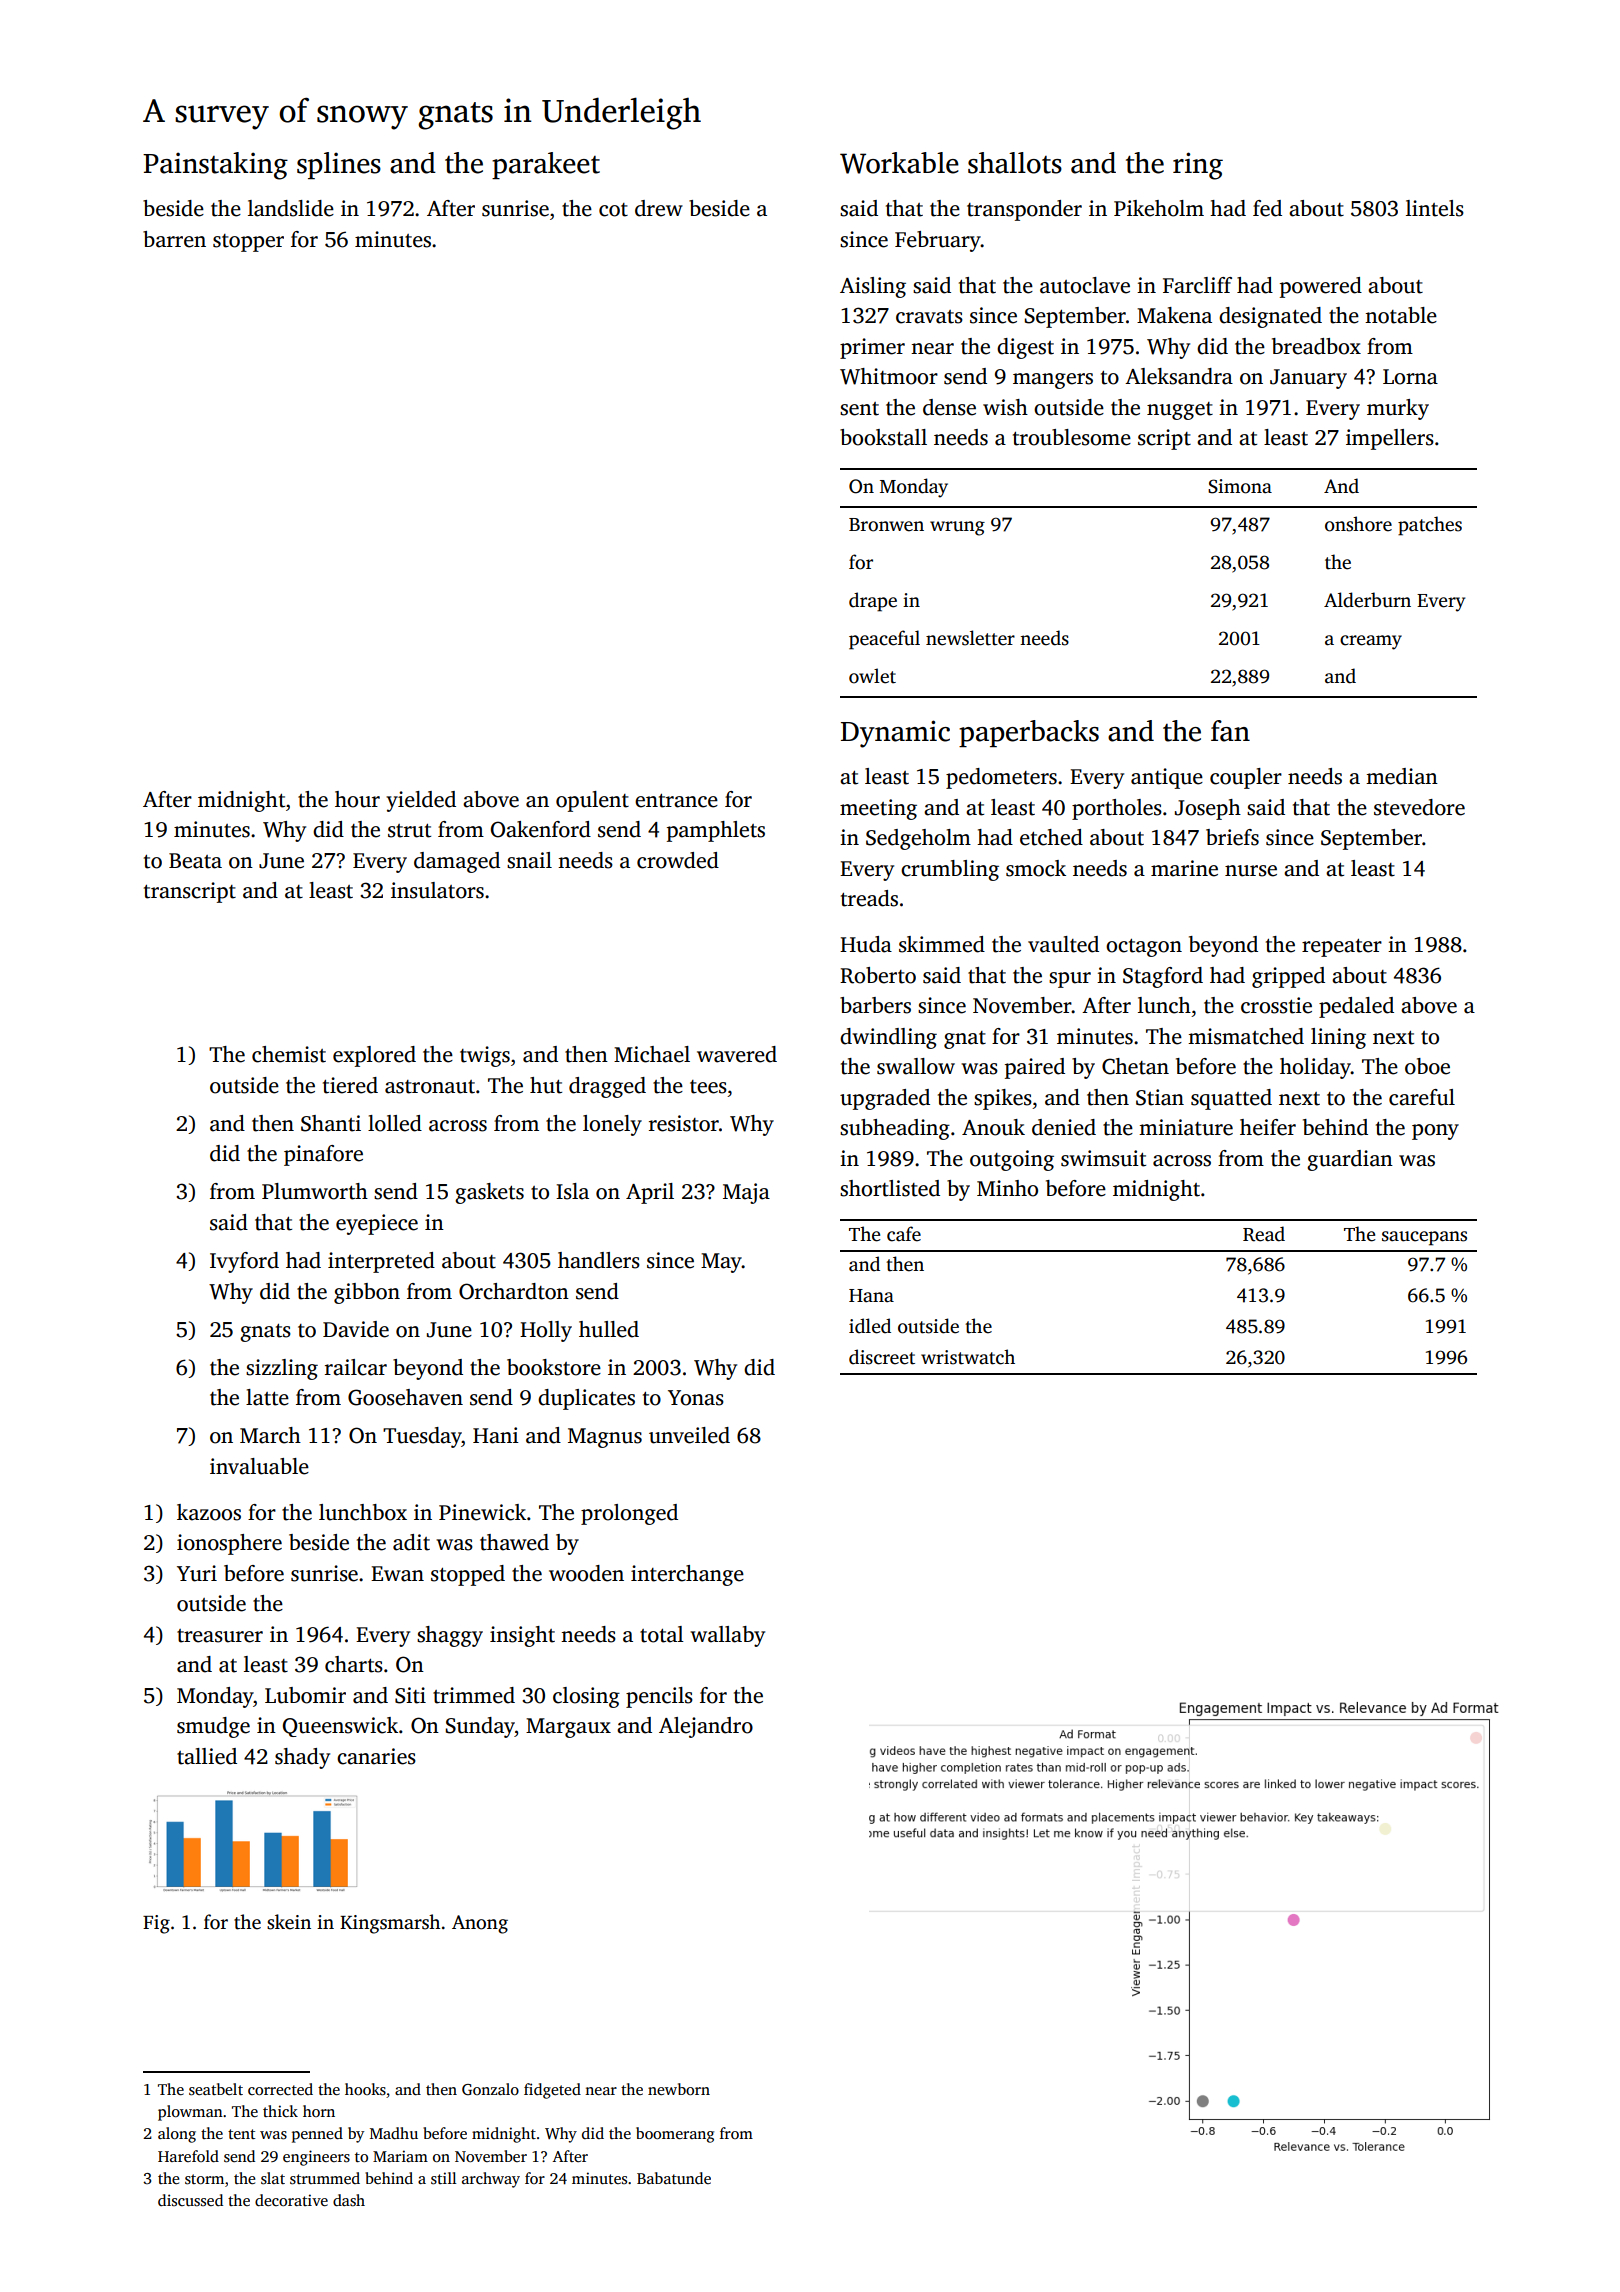  Describe the element at coordinates (746, 1193) in the screenshot. I see `Maja` at that location.
